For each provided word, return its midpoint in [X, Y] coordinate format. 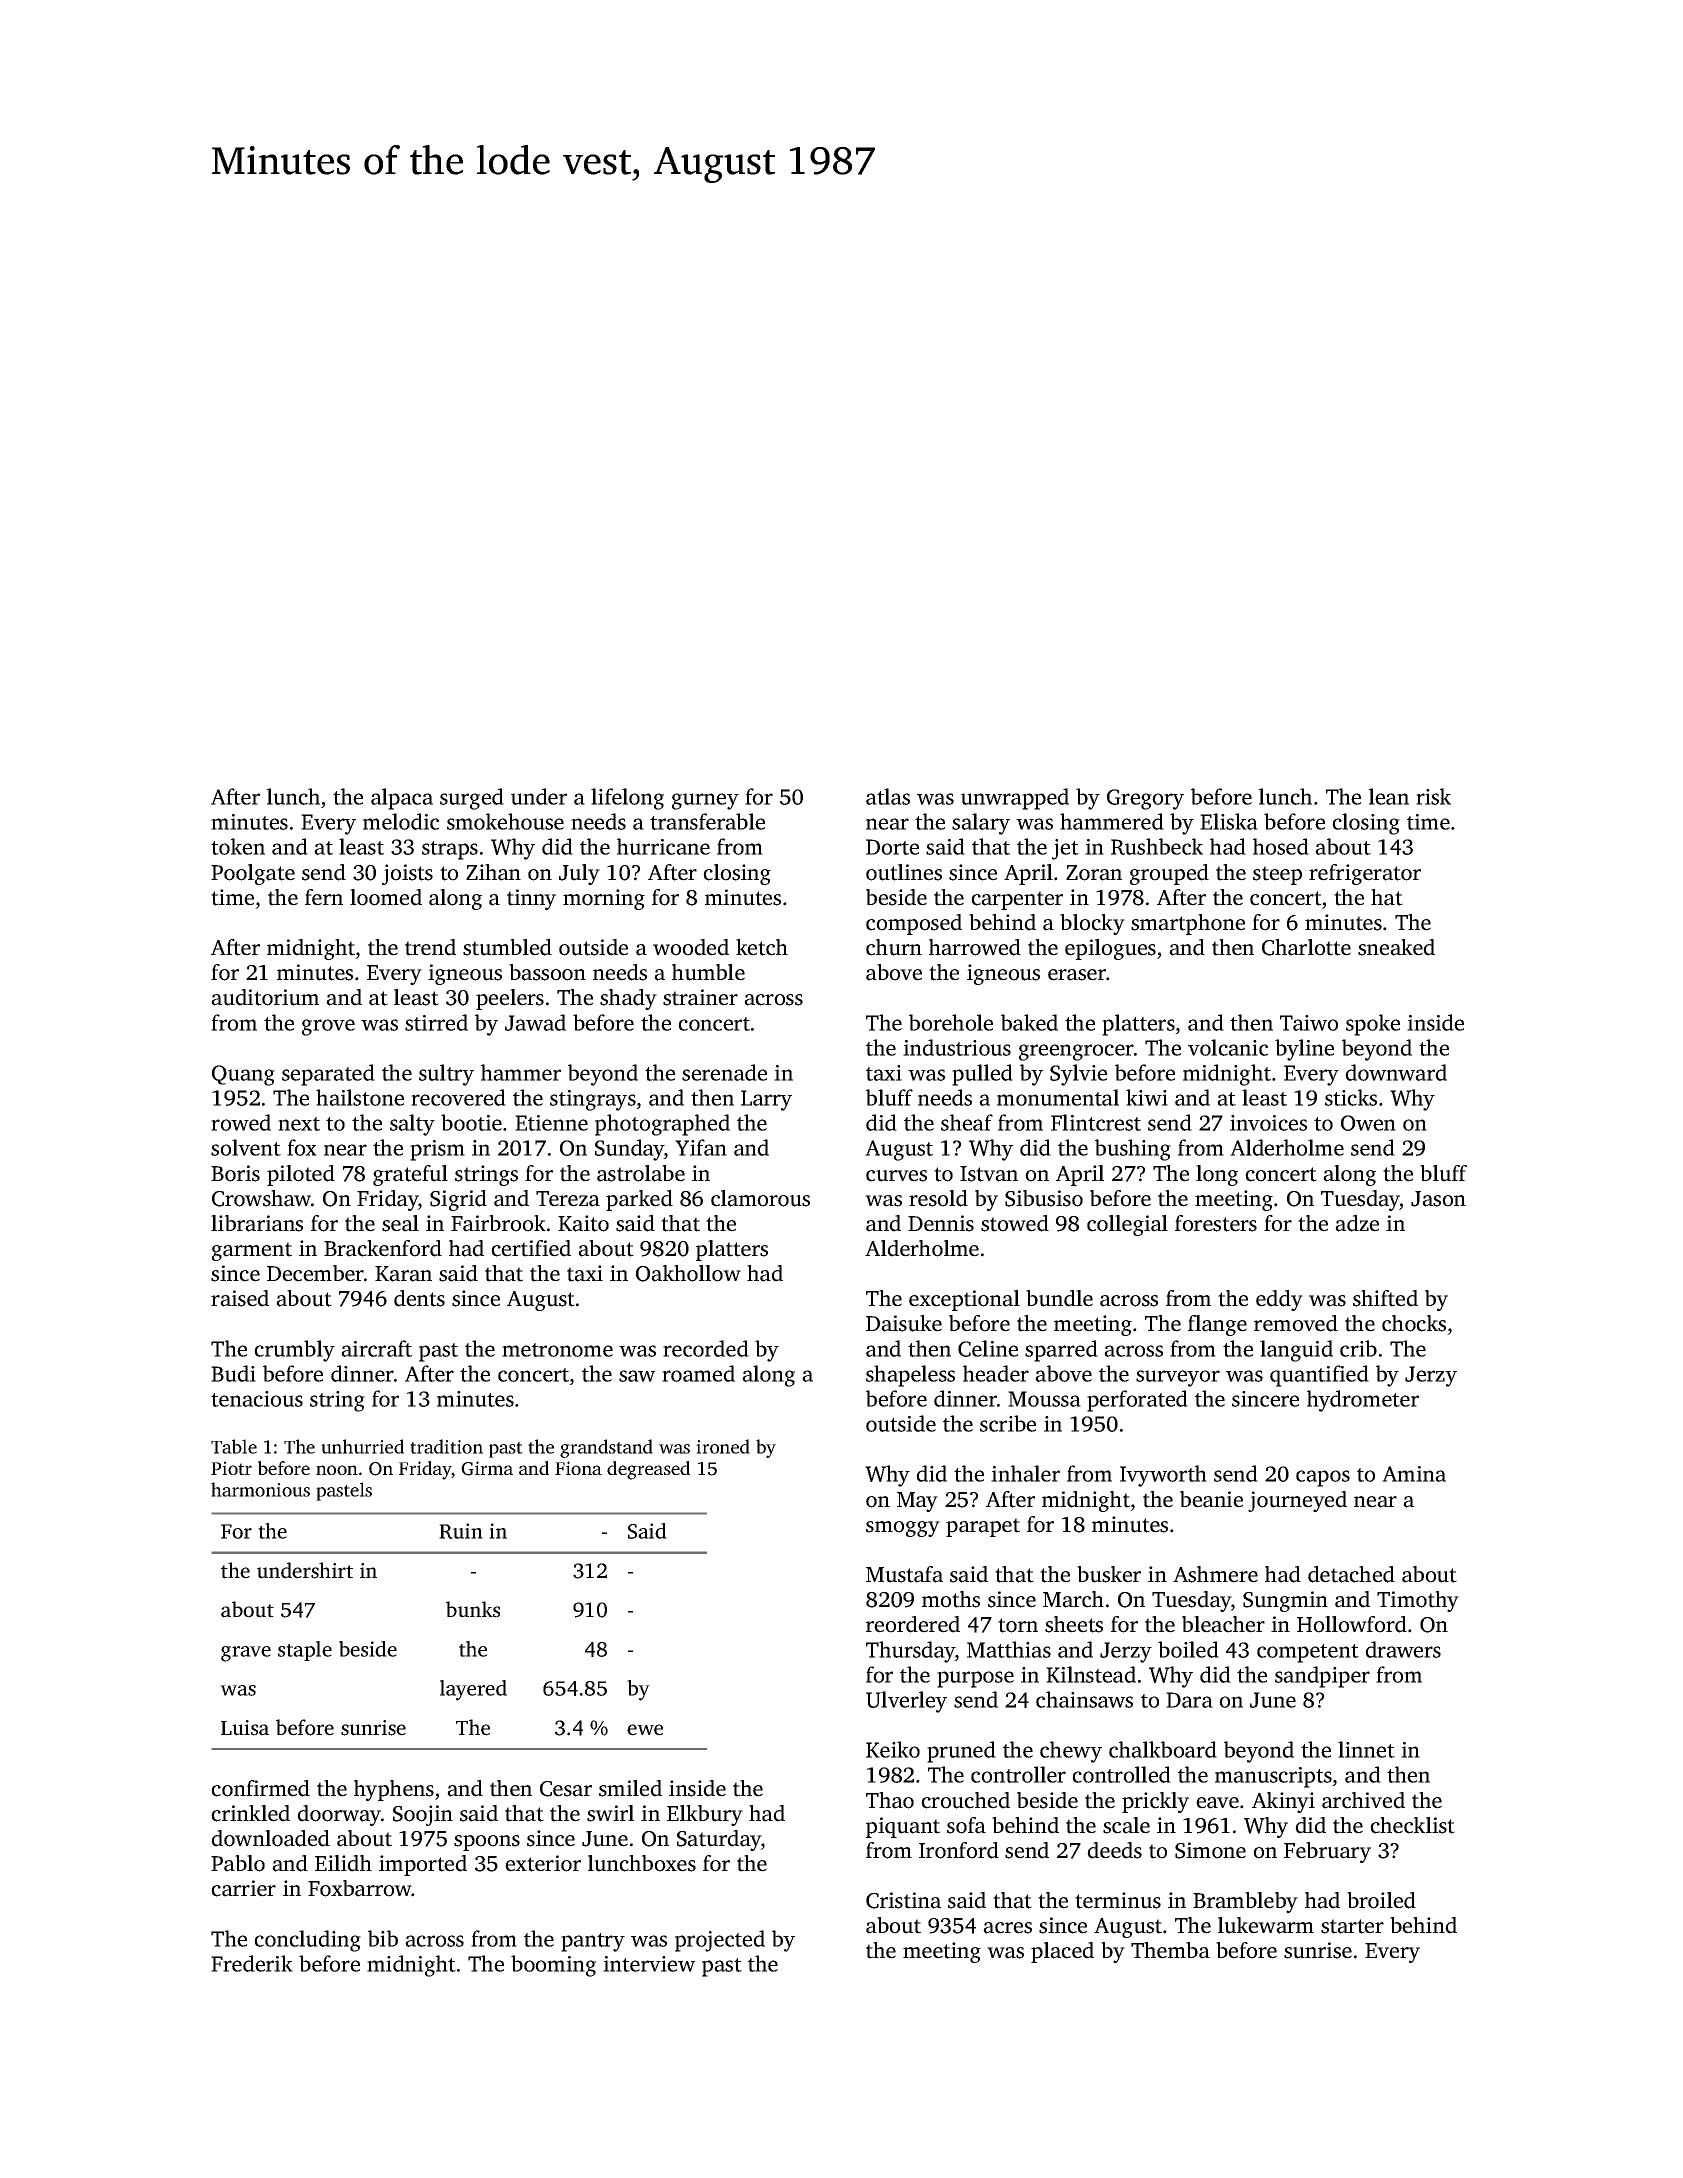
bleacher [1223, 1624]
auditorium [265, 997]
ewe [645, 1730]
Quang [243, 1075]
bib [383, 1938]
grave [246, 1654]
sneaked [1396, 947]
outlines [904, 872]
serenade [724, 1072]
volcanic [1228, 1047]
